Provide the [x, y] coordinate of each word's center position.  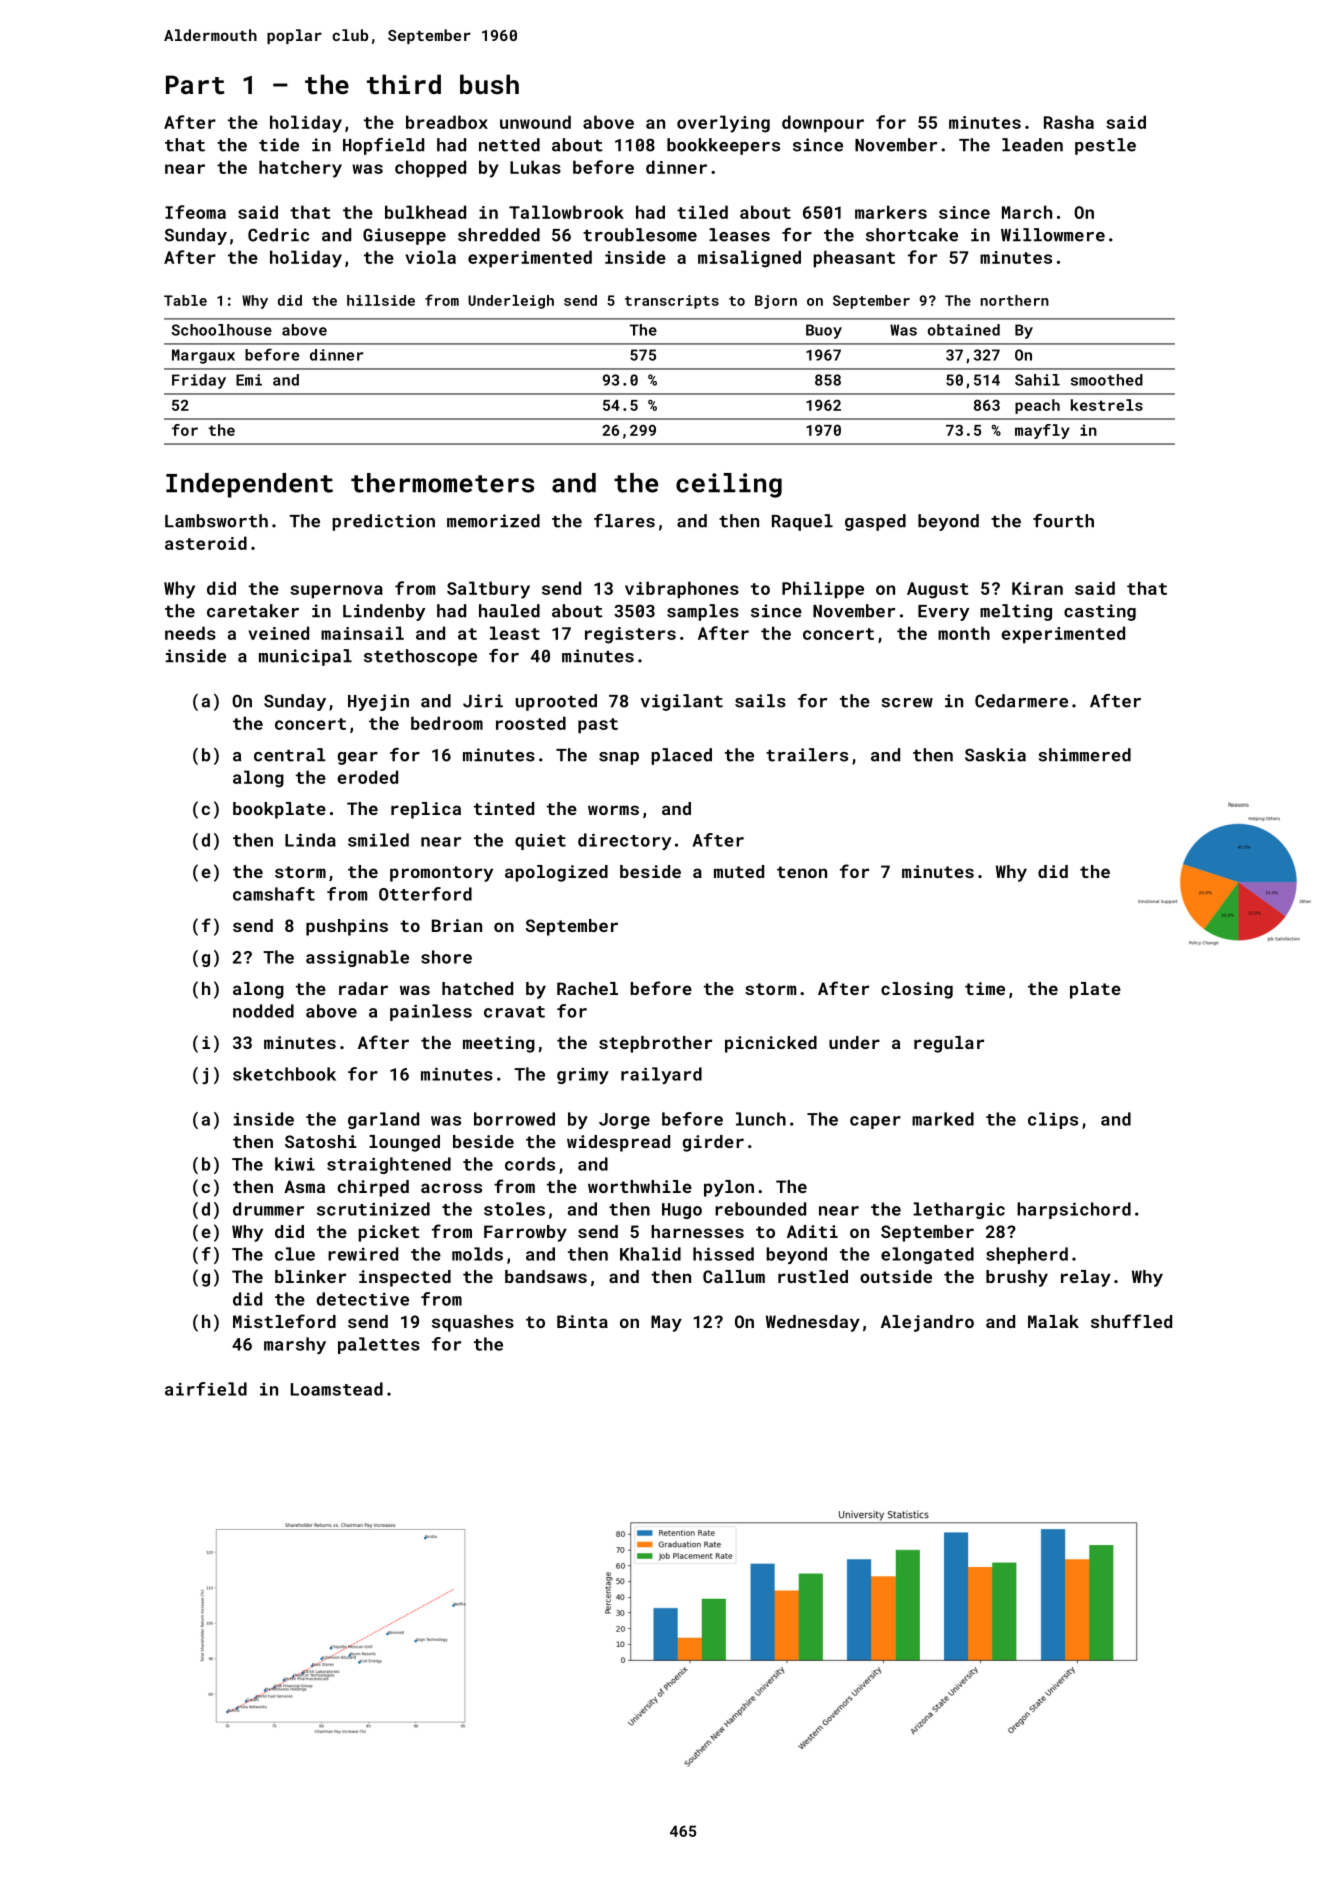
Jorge [624, 1121]
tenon [802, 872]
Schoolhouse [221, 330]
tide [279, 145]
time [985, 988]
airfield [206, 1389]
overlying [723, 124]
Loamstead [337, 1389]
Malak [1053, 1321]
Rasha [1069, 122]
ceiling [729, 485]
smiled [378, 840]
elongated [927, 1255]
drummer [268, 1209]
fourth [1063, 521]
